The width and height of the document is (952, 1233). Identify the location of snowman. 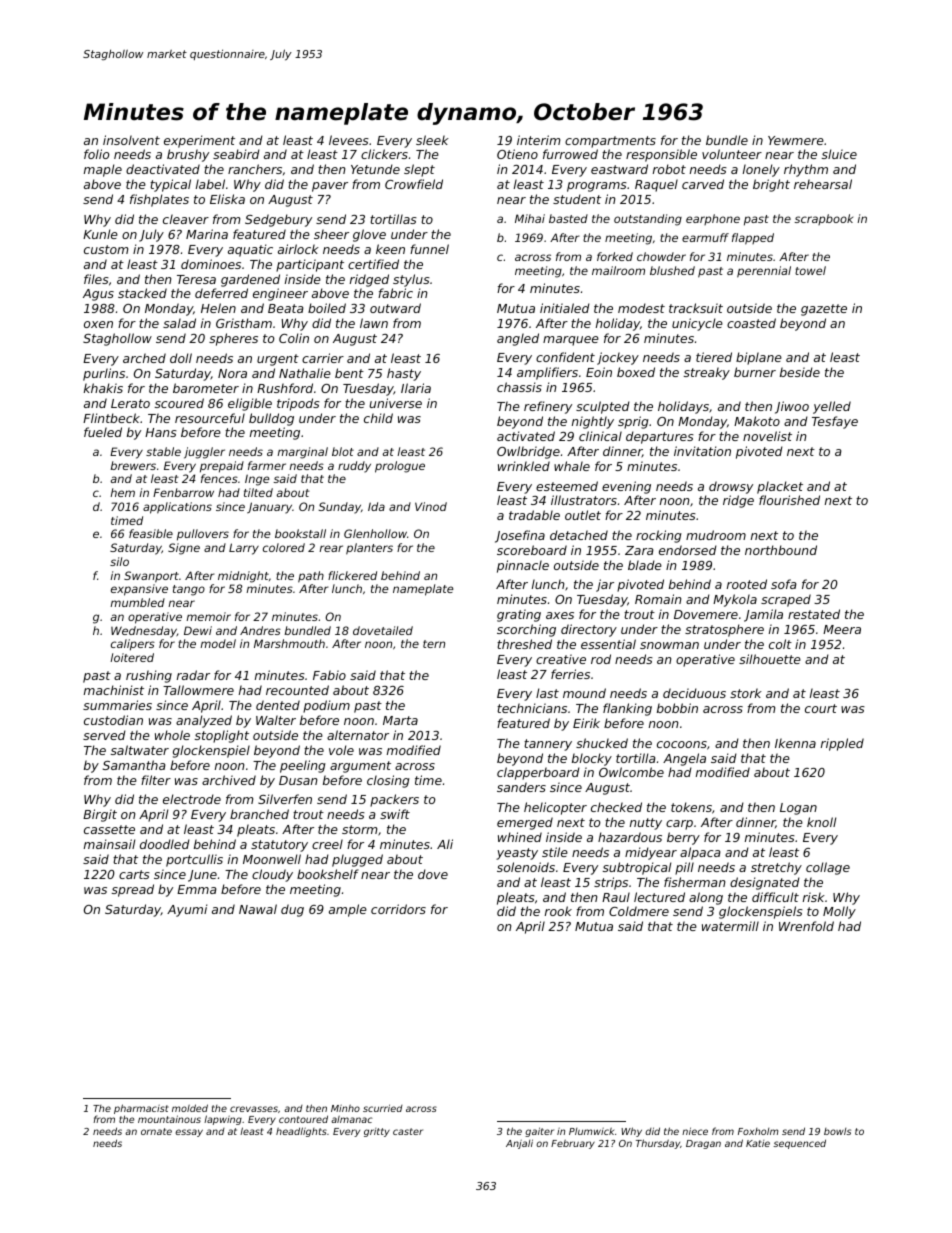
(669, 645).
